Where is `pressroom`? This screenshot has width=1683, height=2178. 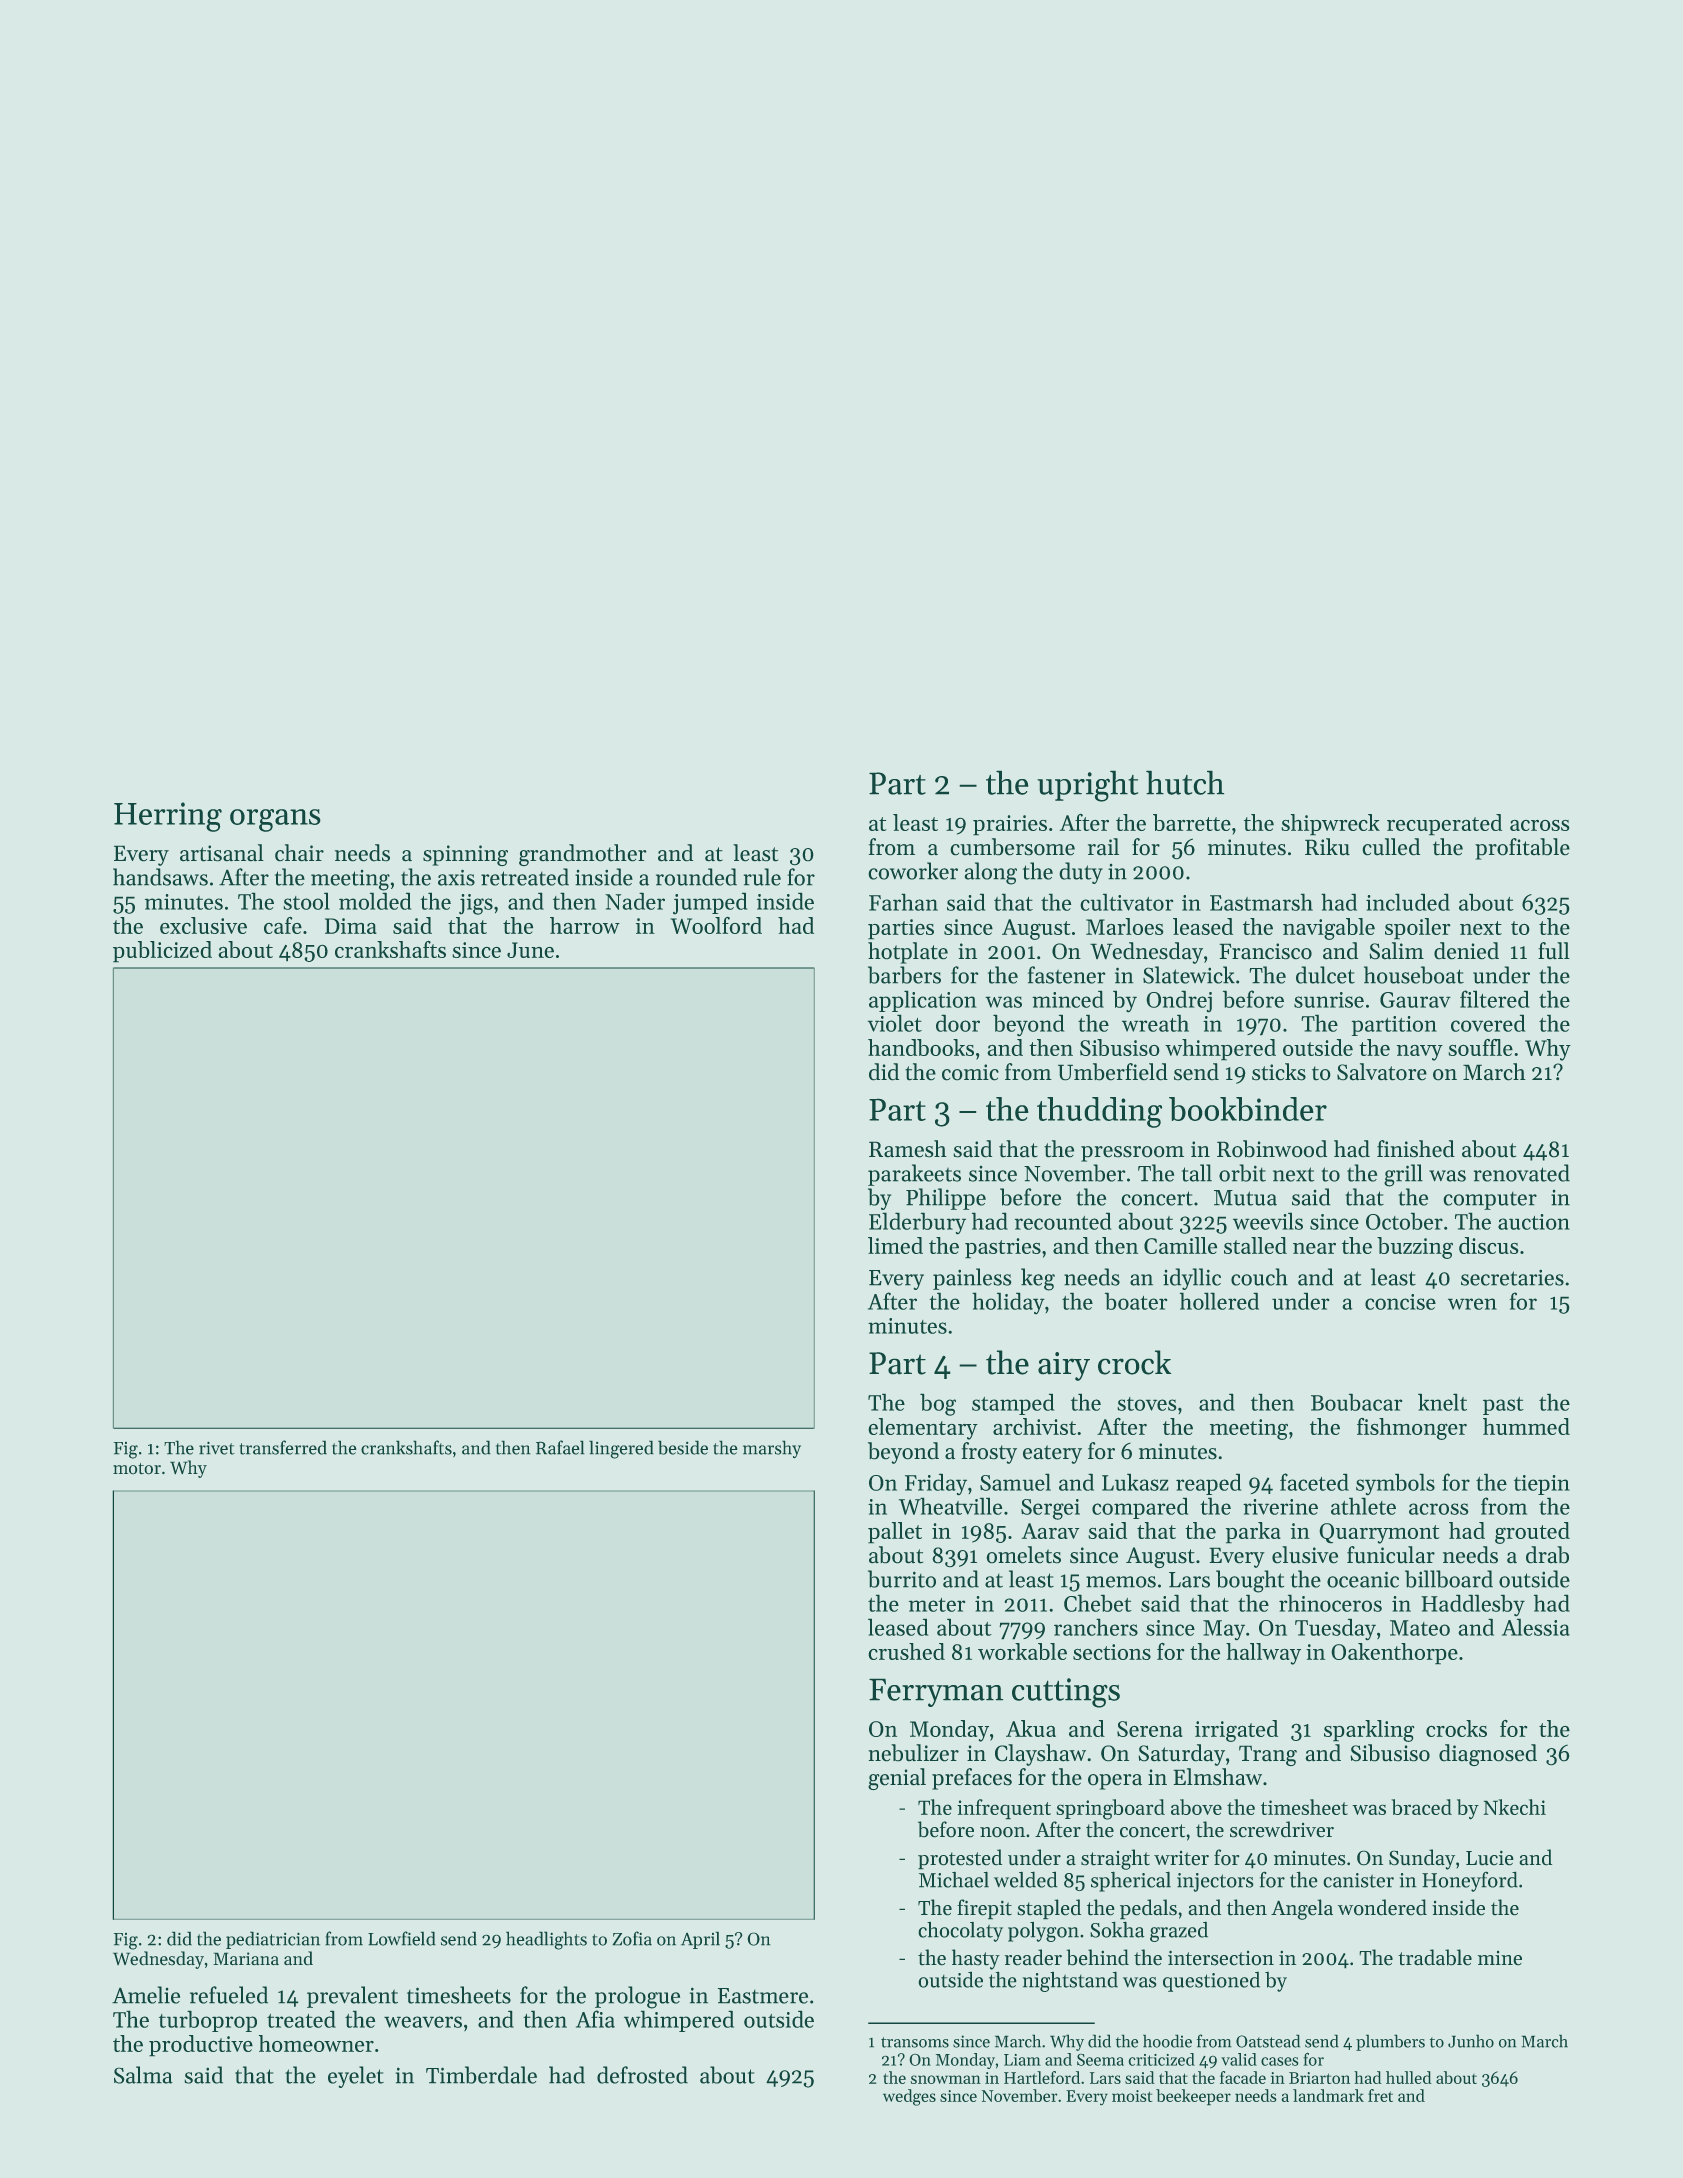 pressroom is located at coordinates (1132, 1154).
